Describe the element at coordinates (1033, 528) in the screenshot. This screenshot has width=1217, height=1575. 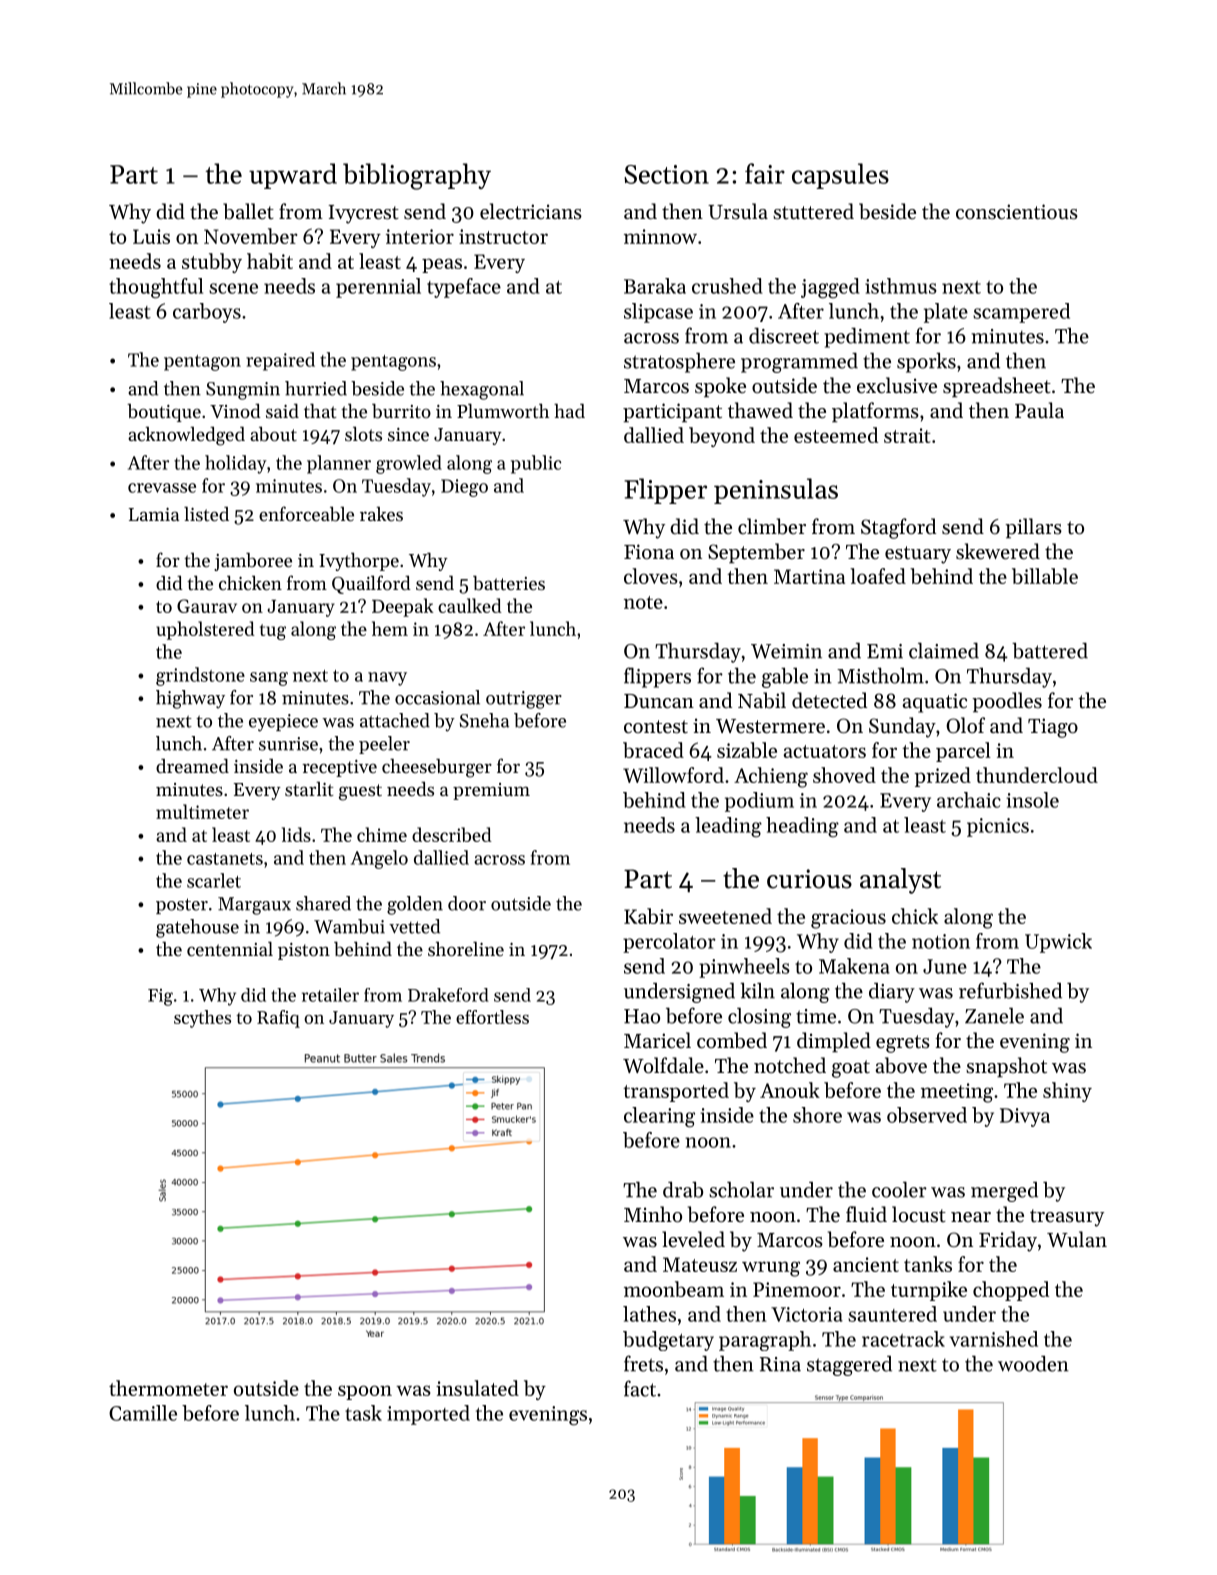
I see `pillars` at that location.
